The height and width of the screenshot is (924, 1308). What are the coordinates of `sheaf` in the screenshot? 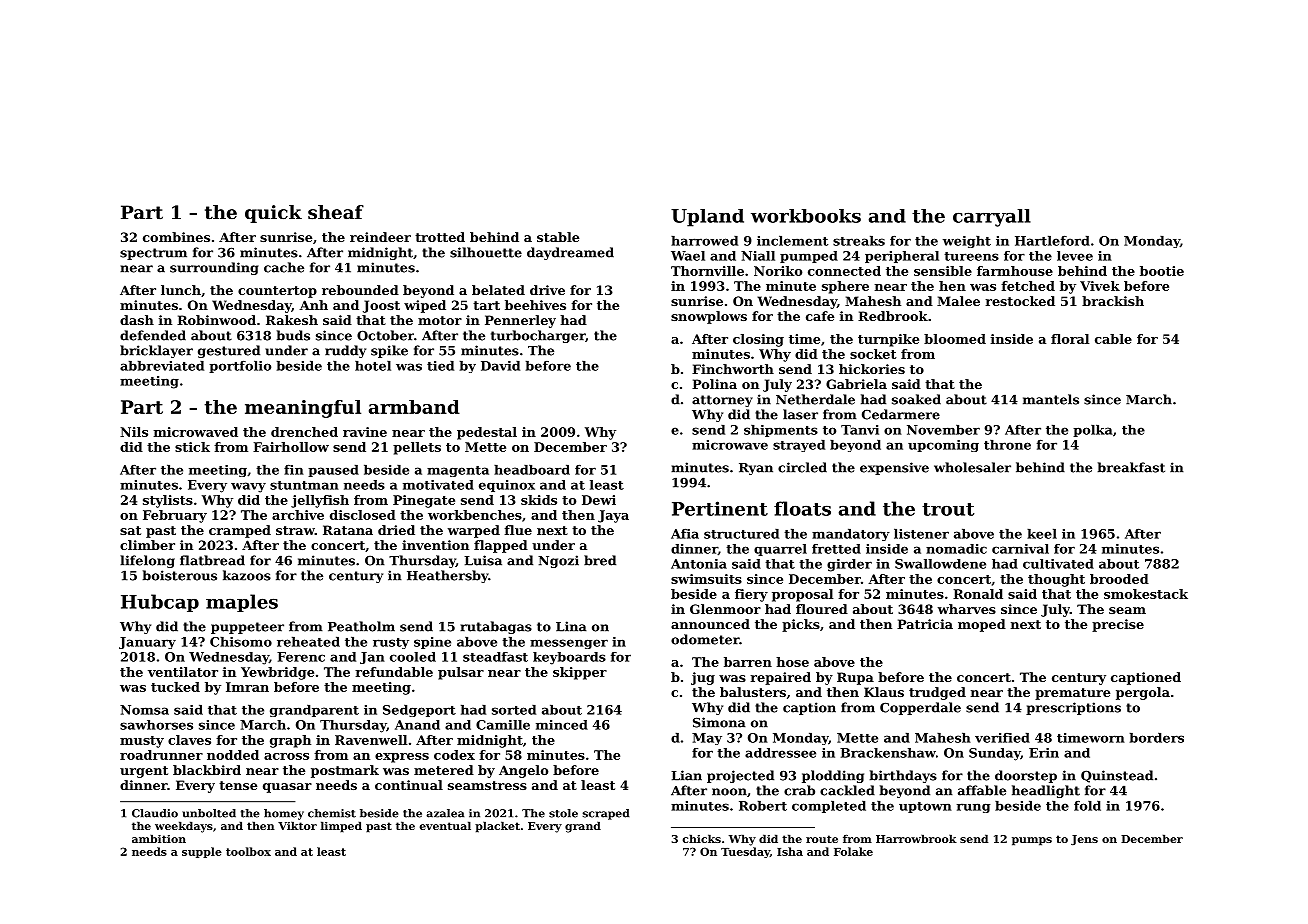 It's located at (336, 212).
